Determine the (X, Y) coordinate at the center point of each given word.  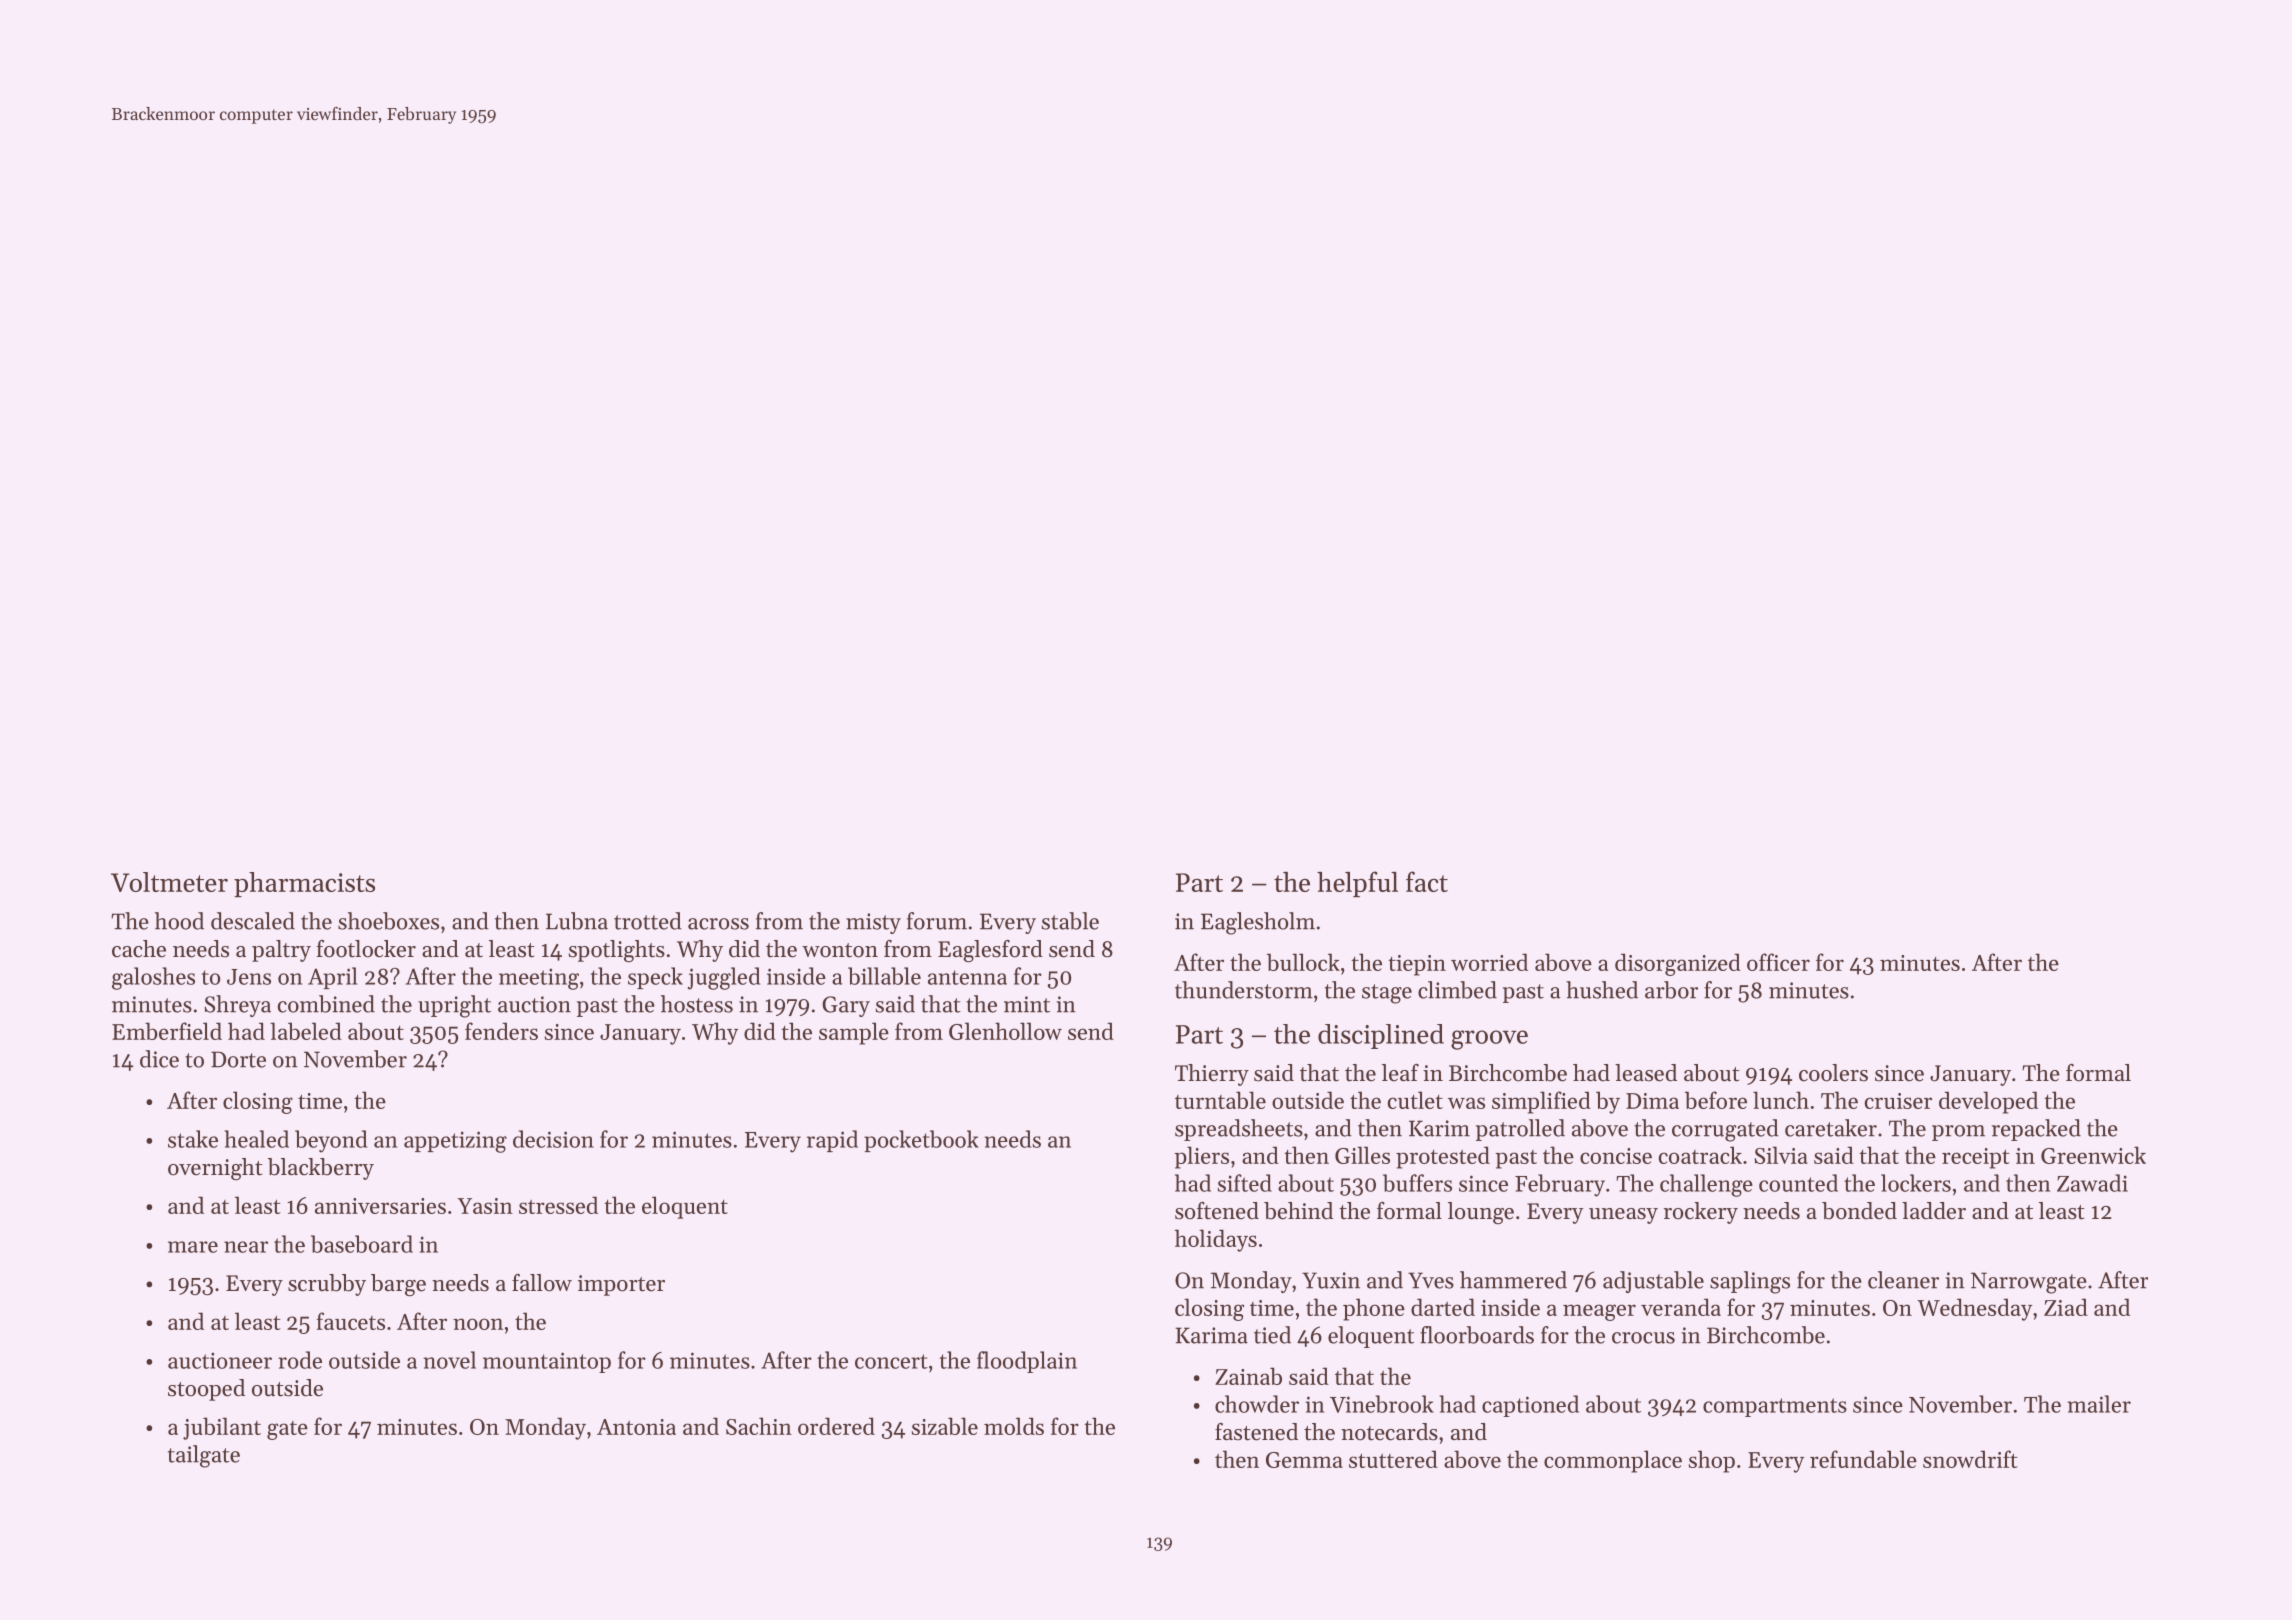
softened (1217, 1211)
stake (193, 1139)
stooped (206, 1390)
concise (1616, 1156)
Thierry (1212, 1075)
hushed (1602, 990)
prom (1958, 1133)
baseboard (362, 1244)
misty (873, 923)
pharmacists (304, 884)
